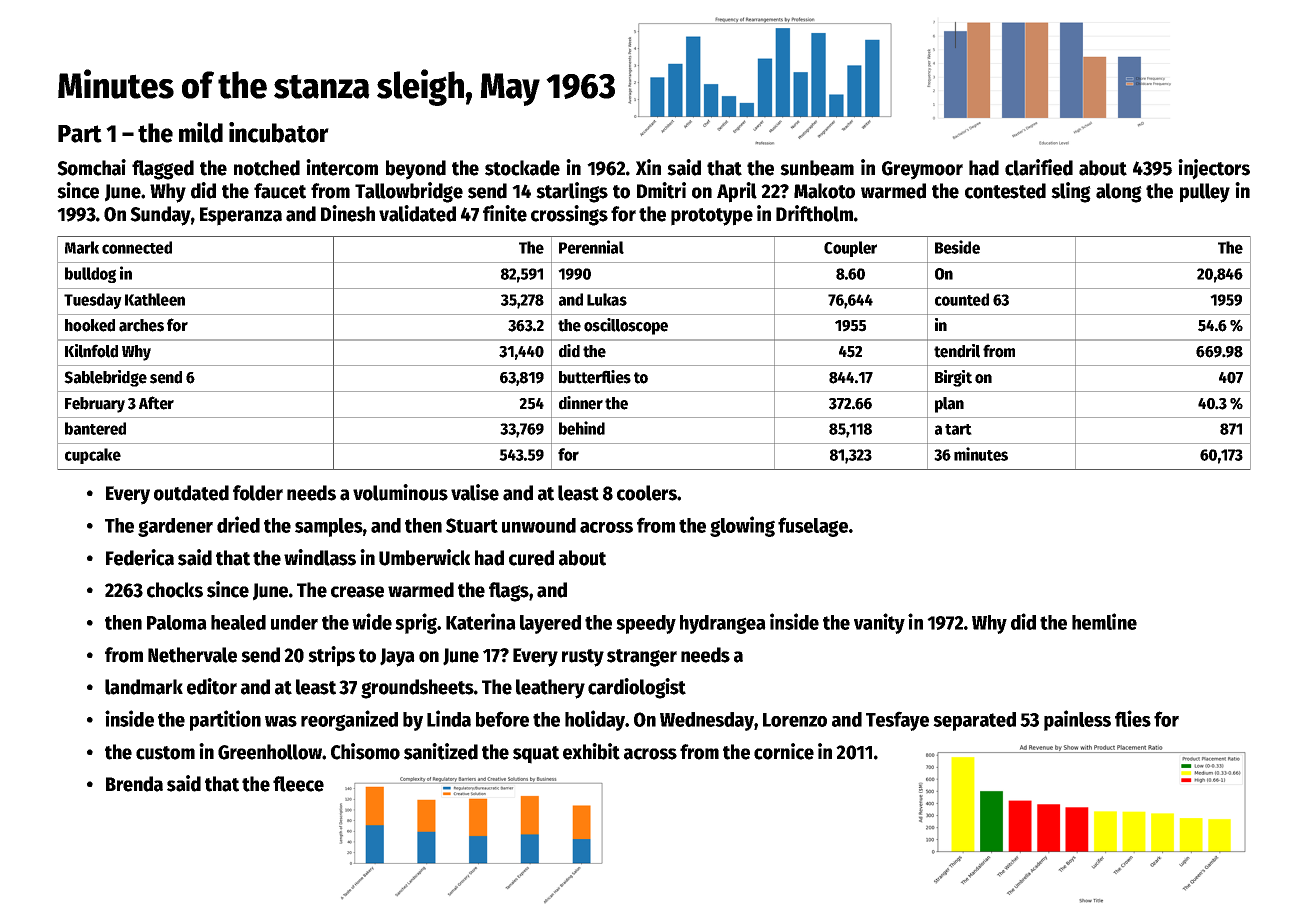 Image resolution: width=1308 pixels, height=924 pixels. Describe the element at coordinates (962, 299) in the page. I see `counted` at that location.
